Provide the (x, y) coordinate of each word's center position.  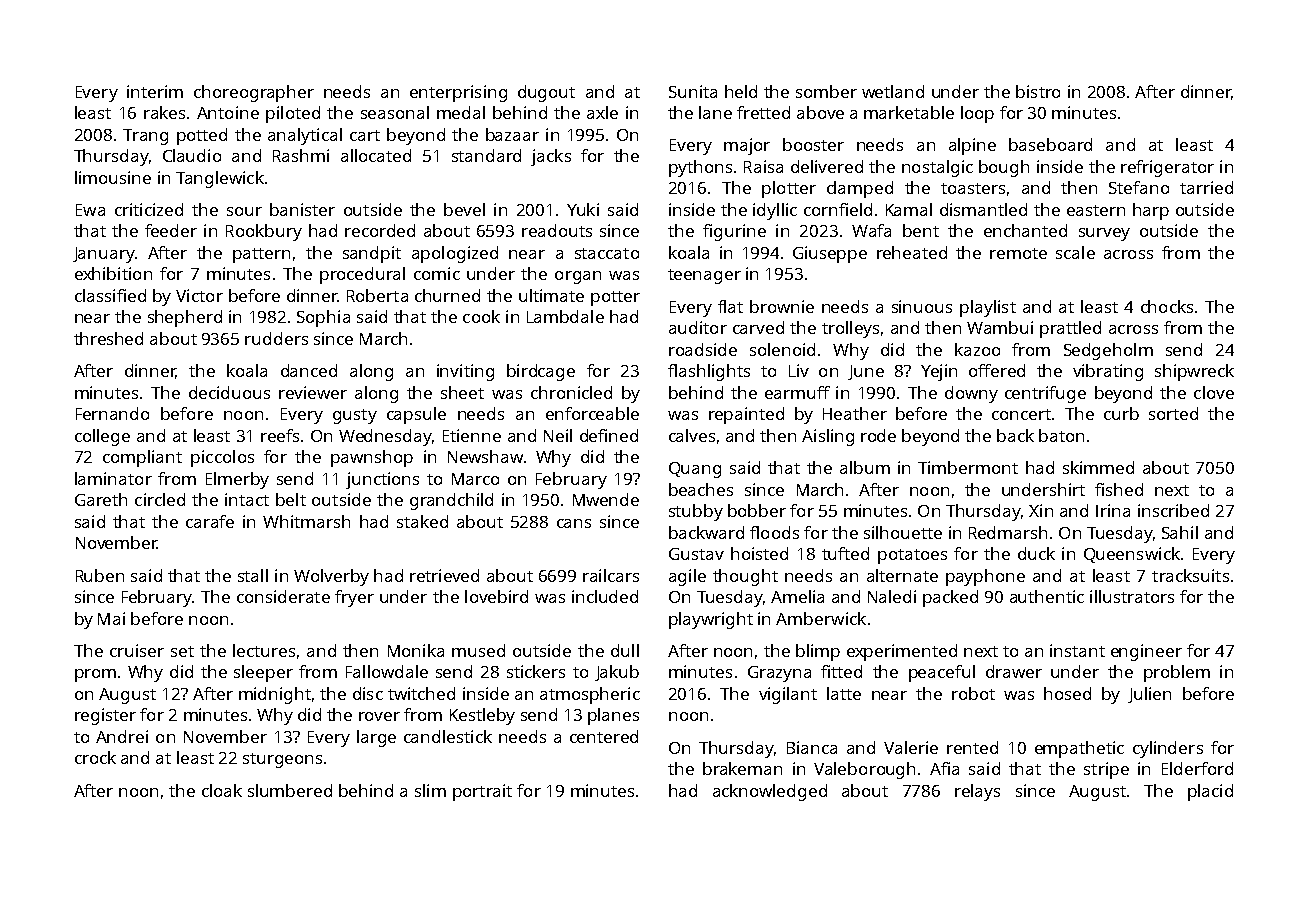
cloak (222, 790)
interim (155, 91)
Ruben (100, 575)
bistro (1038, 91)
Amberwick (821, 618)
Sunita (693, 91)
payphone (985, 577)
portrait (482, 792)
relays (977, 792)
